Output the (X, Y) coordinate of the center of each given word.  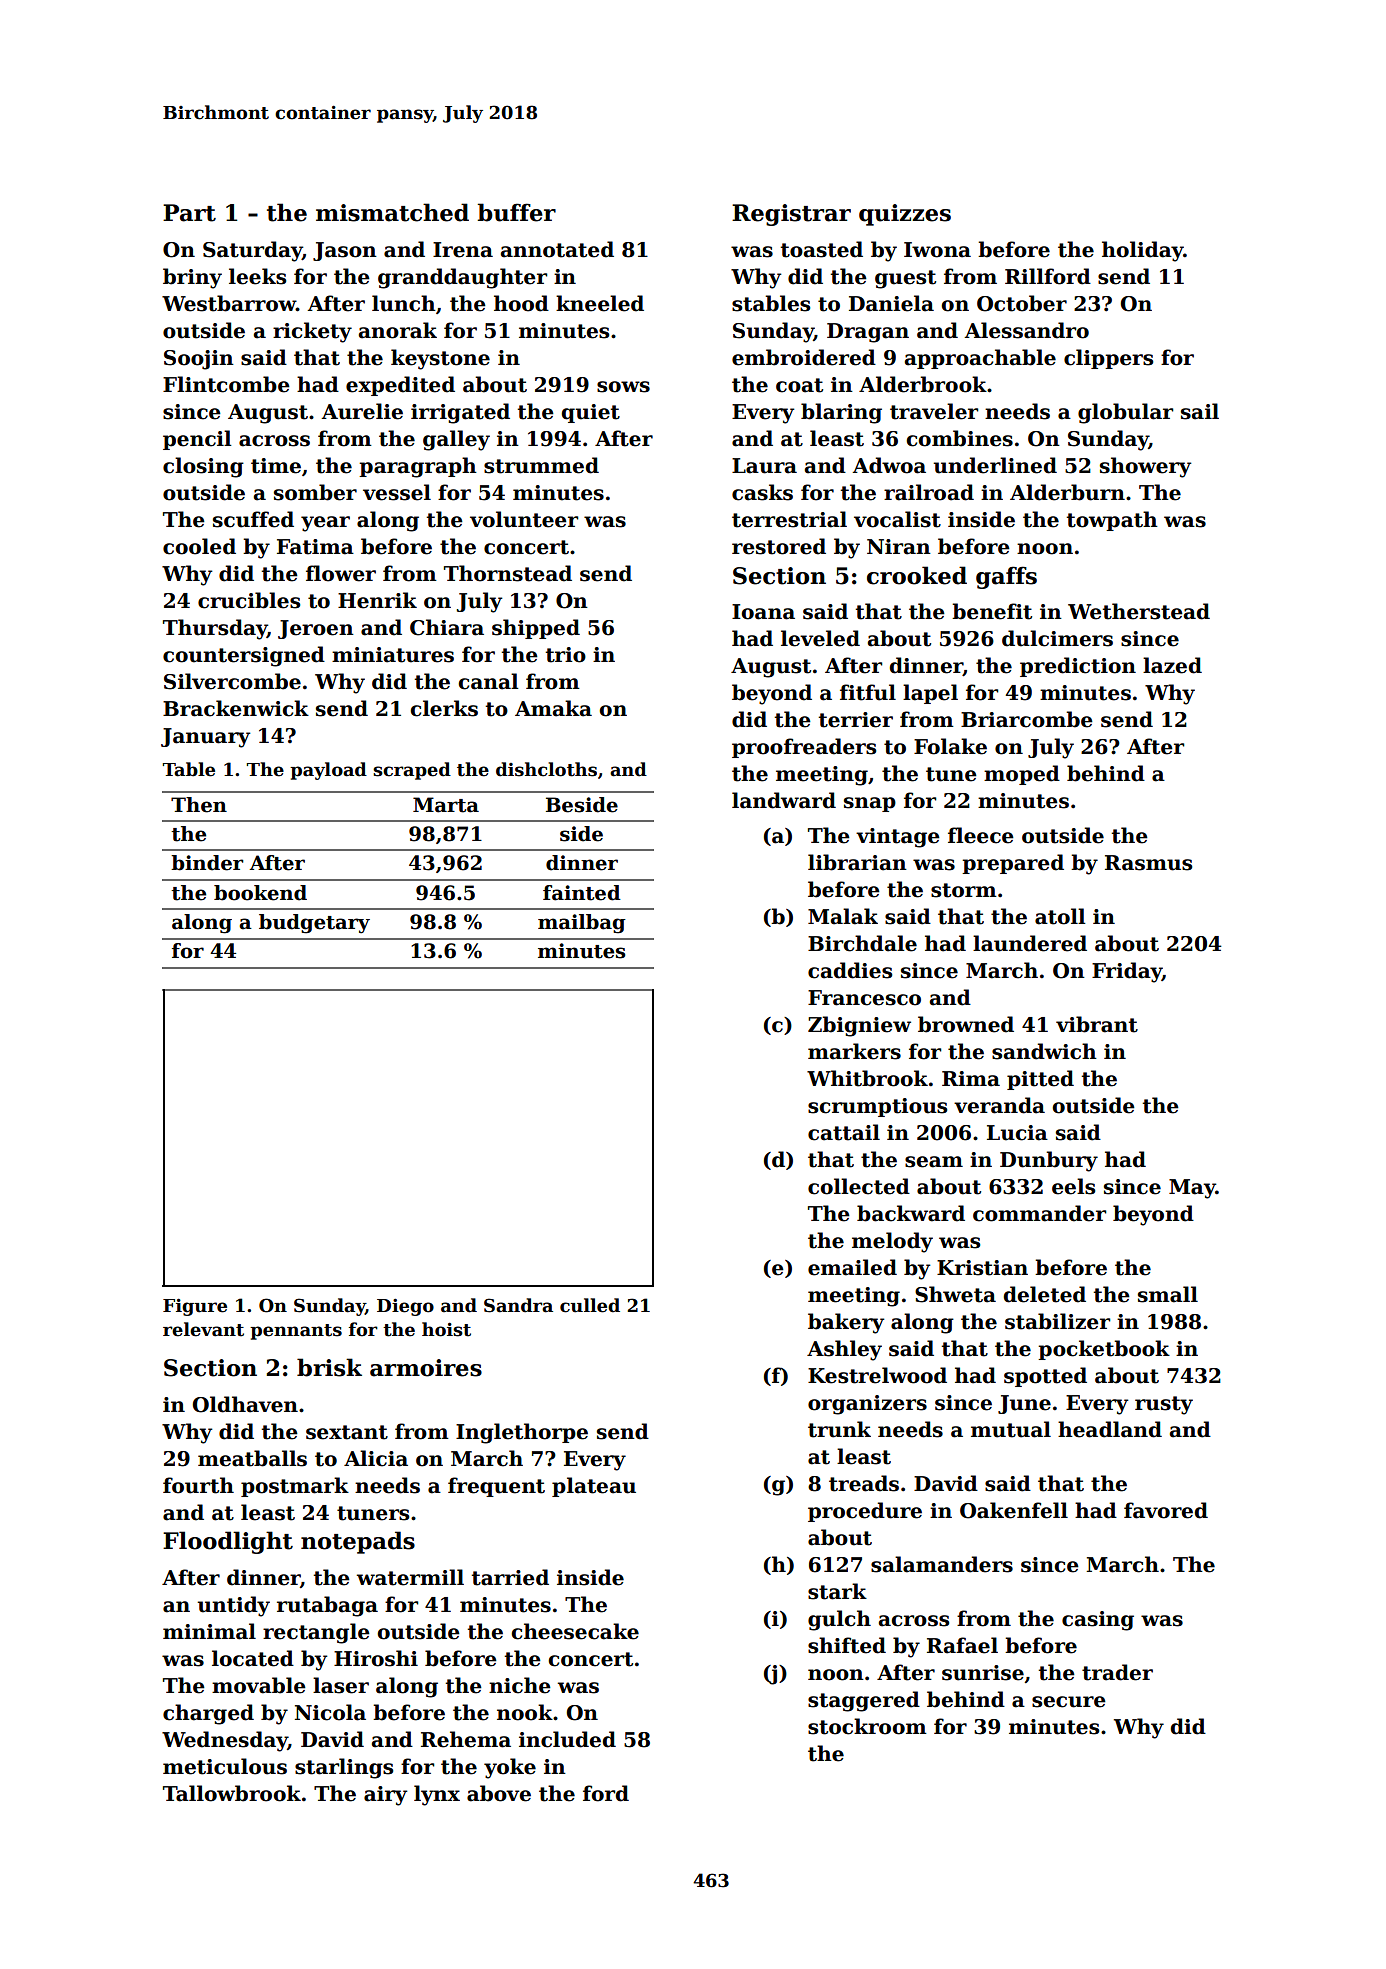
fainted (582, 893)
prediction (1078, 667)
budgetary (314, 924)
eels (1073, 1186)
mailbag (582, 924)
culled (590, 1305)
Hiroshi (376, 1658)
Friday (1127, 972)
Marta (446, 805)
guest (905, 279)
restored (779, 546)
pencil (197, 440)
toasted (822, 249)
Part (189, 213)
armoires (426, 1368)
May (1192, 1189)
